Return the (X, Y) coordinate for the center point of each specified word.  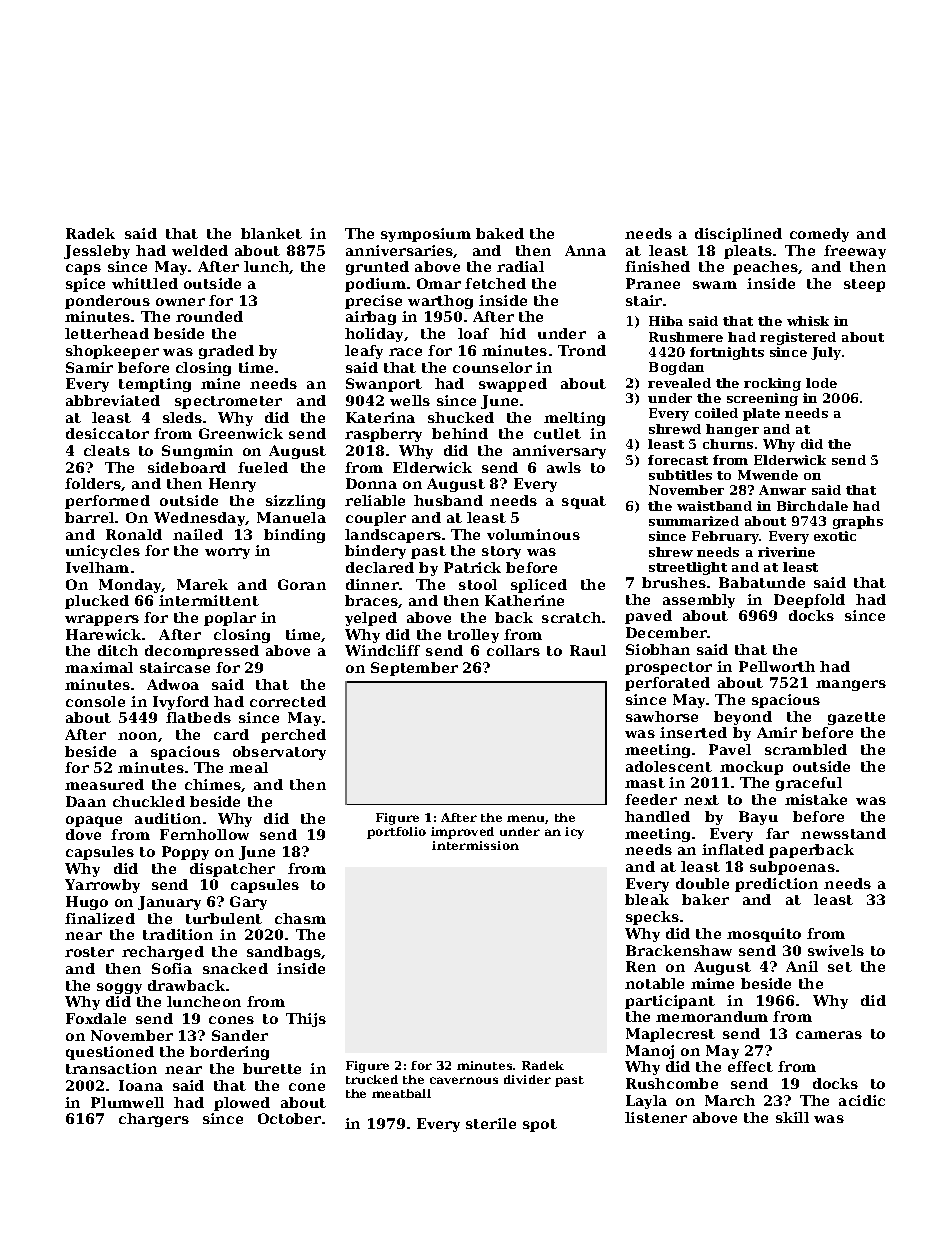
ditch (118, 650)
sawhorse (662, 716)
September (414, 669)
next (701, 800)
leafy (364, 352)
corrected (288, 701)
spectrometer (228, 402)
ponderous (107, 302)
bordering (229, 1053)
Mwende (768, 475)
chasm (300, 918)
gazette (856, 718)
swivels (836, 950)
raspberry (383, 435)
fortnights (727, 353)
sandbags (284, 953)
